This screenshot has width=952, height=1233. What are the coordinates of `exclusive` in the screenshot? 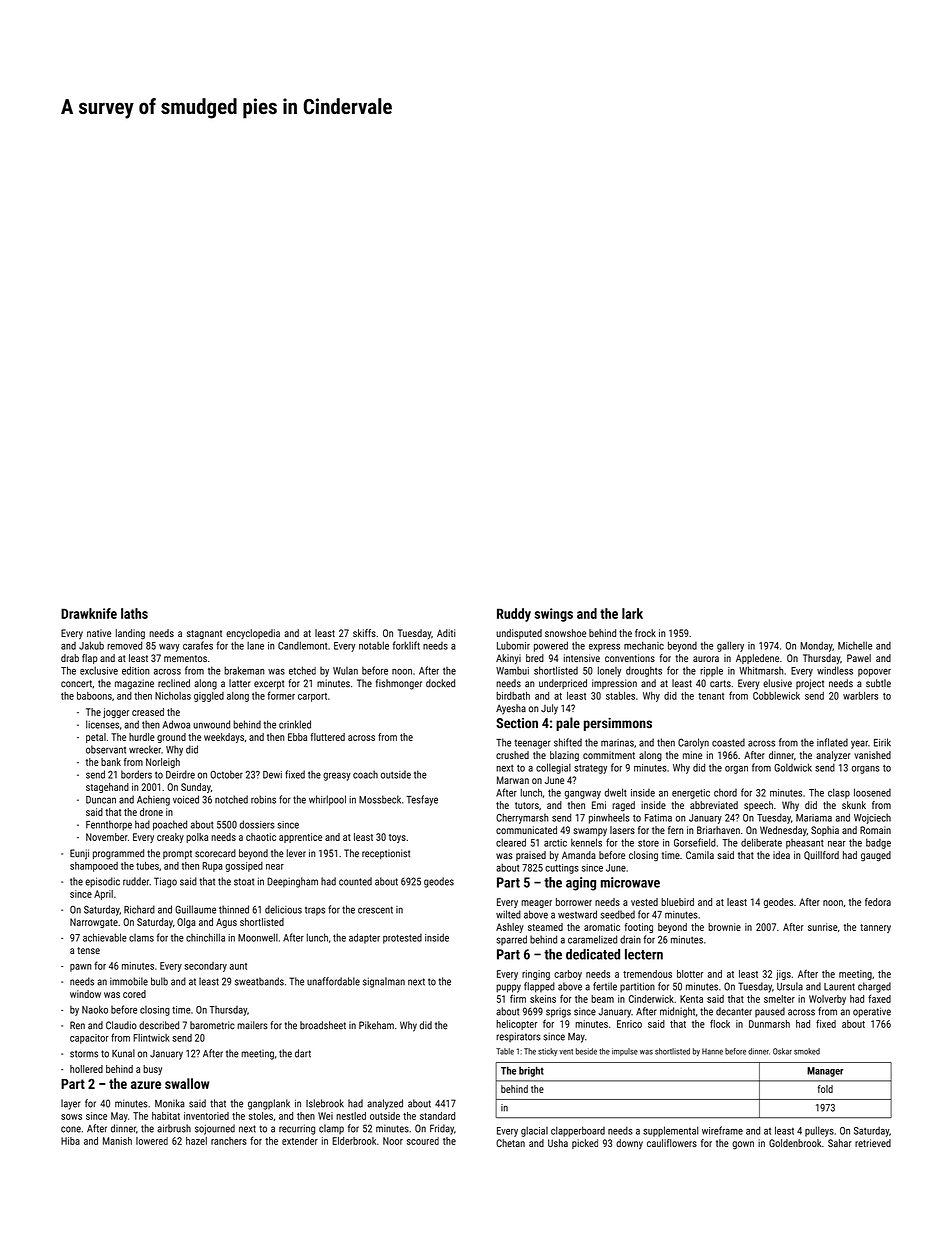 It's located at (99, 670).
